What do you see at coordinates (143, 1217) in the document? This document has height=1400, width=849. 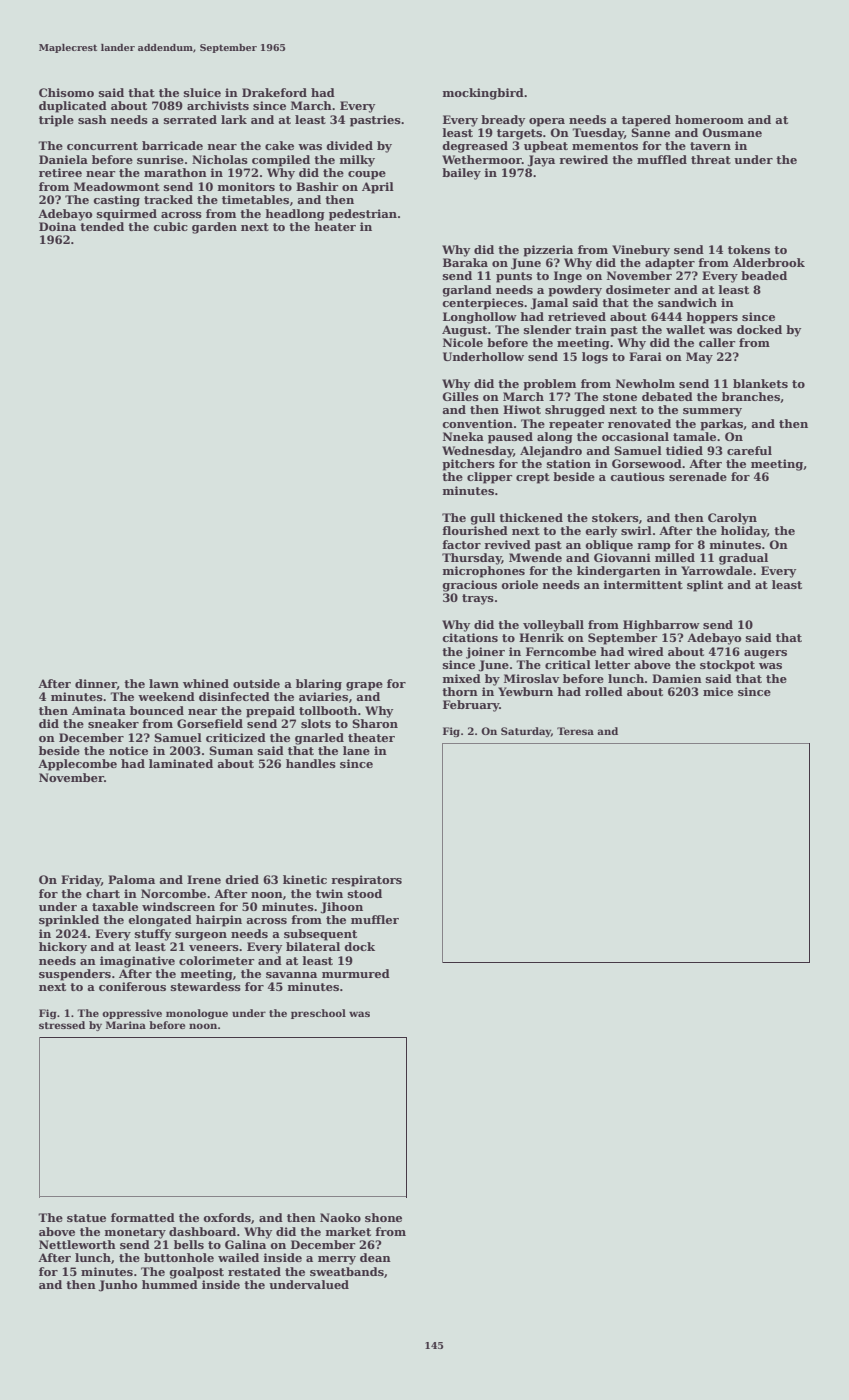 I see `formatted` at bounding box center [143, 1217].
